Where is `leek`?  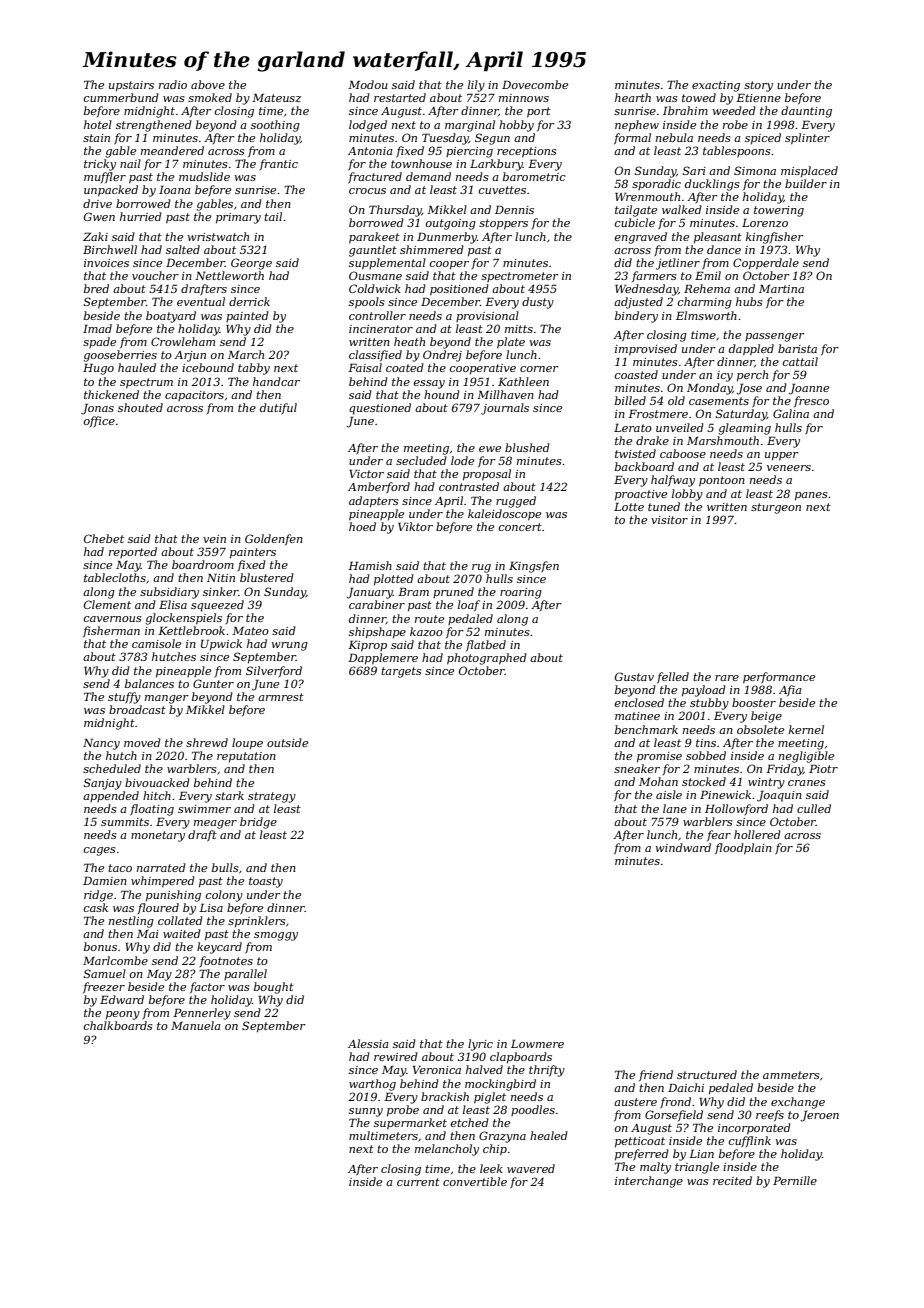 leek is located at coordinates (491, 1168).
